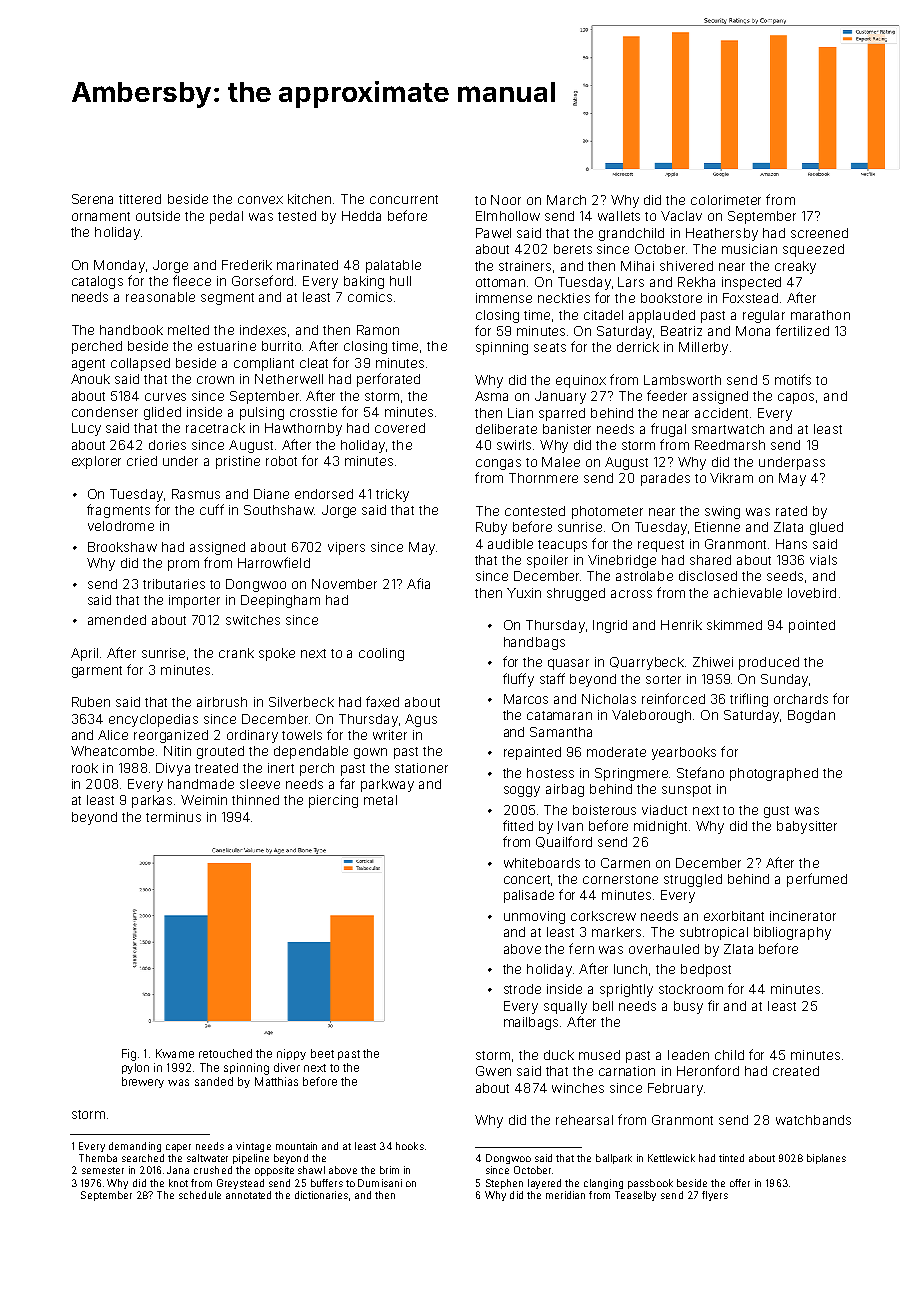 This screenshot has width=924, height=1308. I want to click on terminus, so click(173, 817).
